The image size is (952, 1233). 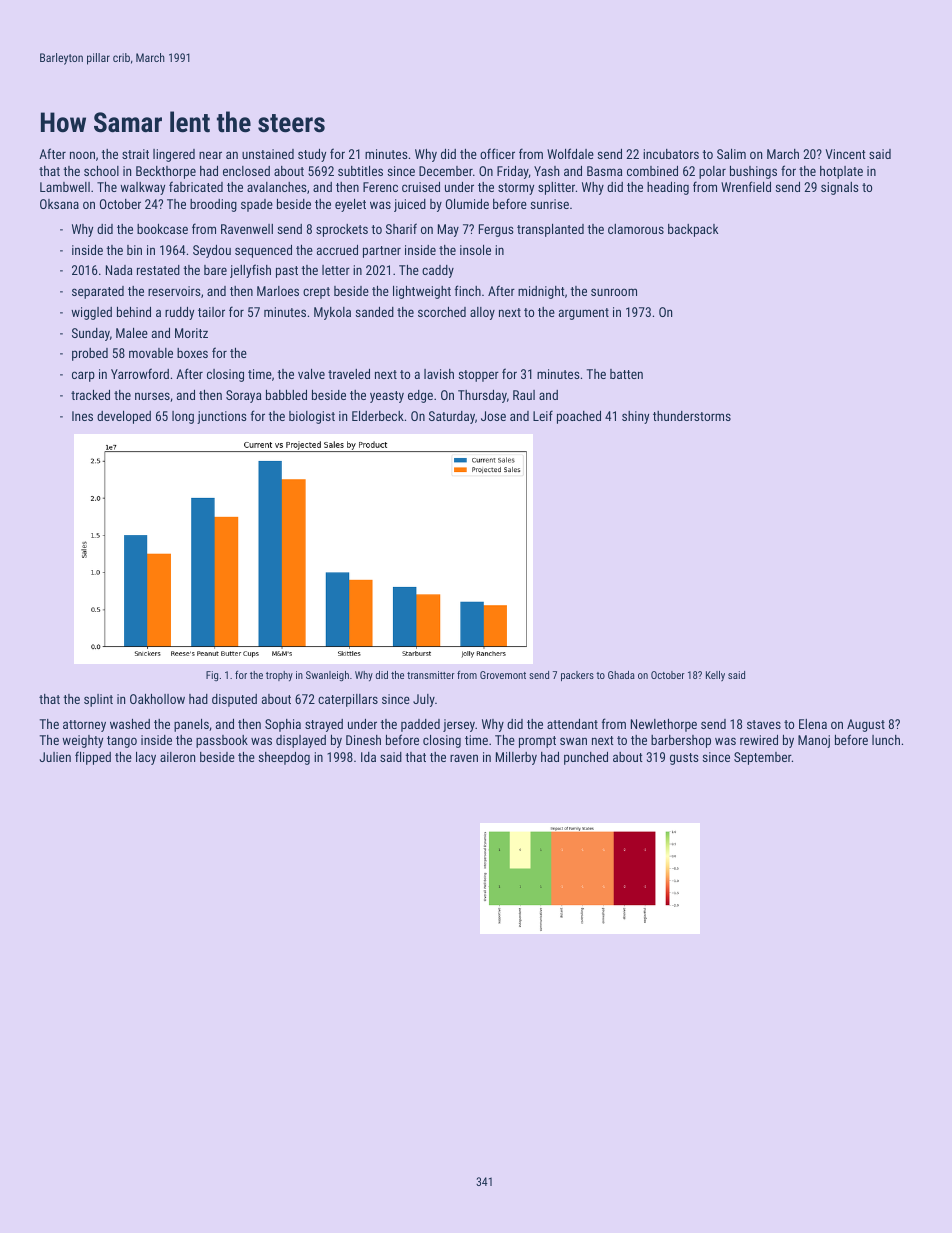 What do you see at coordinates (90, 354) in the screenshot?
I see `probed` at bounding box center [90, 354].
